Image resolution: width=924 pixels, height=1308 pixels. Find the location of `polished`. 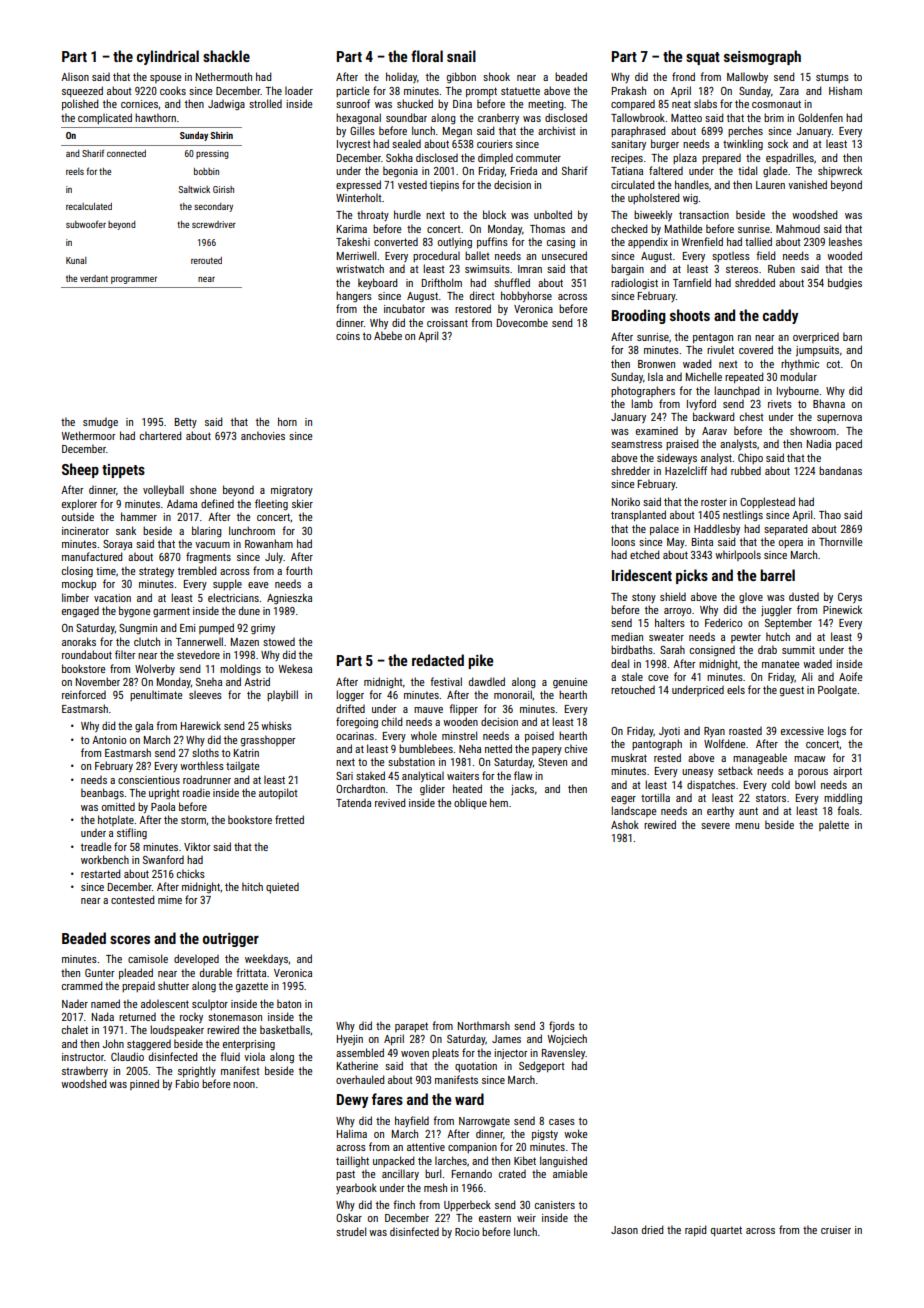

polished is located at coordinates (80, 104).
